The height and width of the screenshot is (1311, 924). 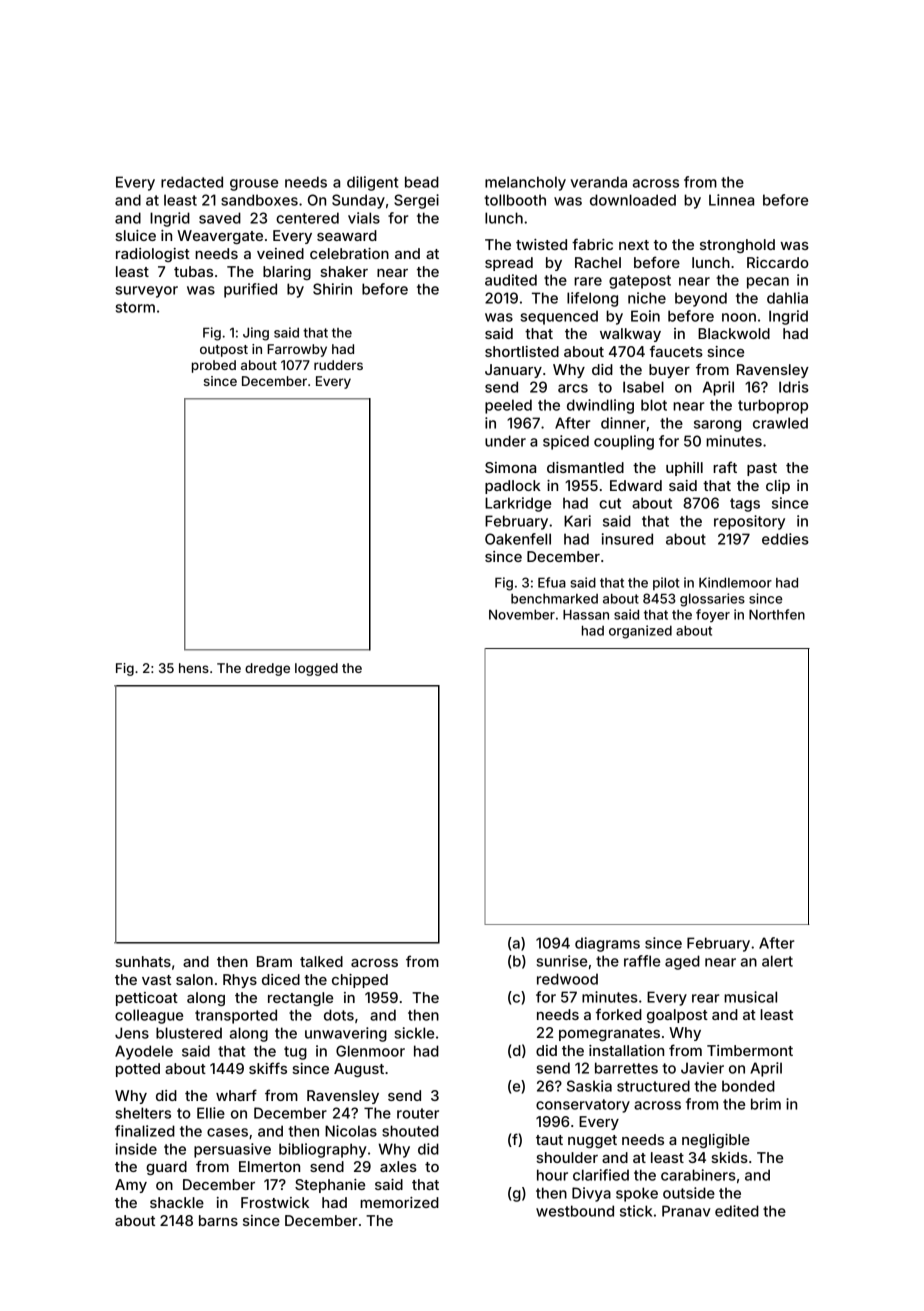 What do you see at coordinates (360, 981) in the screenshot?
I see `chipped` at bounding box center [360, 981].
